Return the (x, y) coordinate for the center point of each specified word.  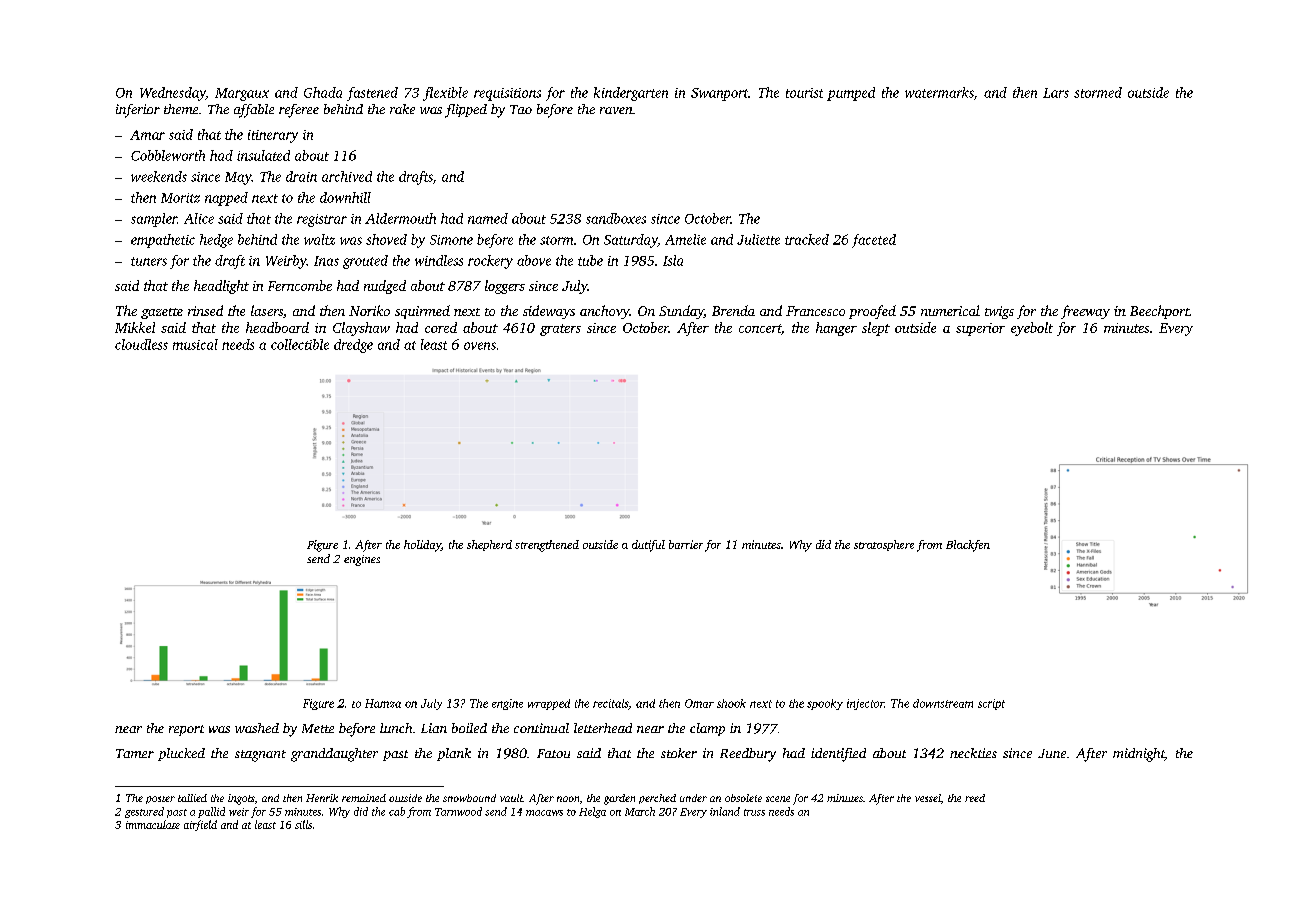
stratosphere (884, 545)
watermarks (939, 92)
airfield (200, 825)
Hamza (383, 703)
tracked (807, 239)
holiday (422, 546)
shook (731, 703)
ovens (480, 346)
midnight (1139, 755)
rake (402, 109)
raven (616, 110)
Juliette (758, 239)
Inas (326, 261)
